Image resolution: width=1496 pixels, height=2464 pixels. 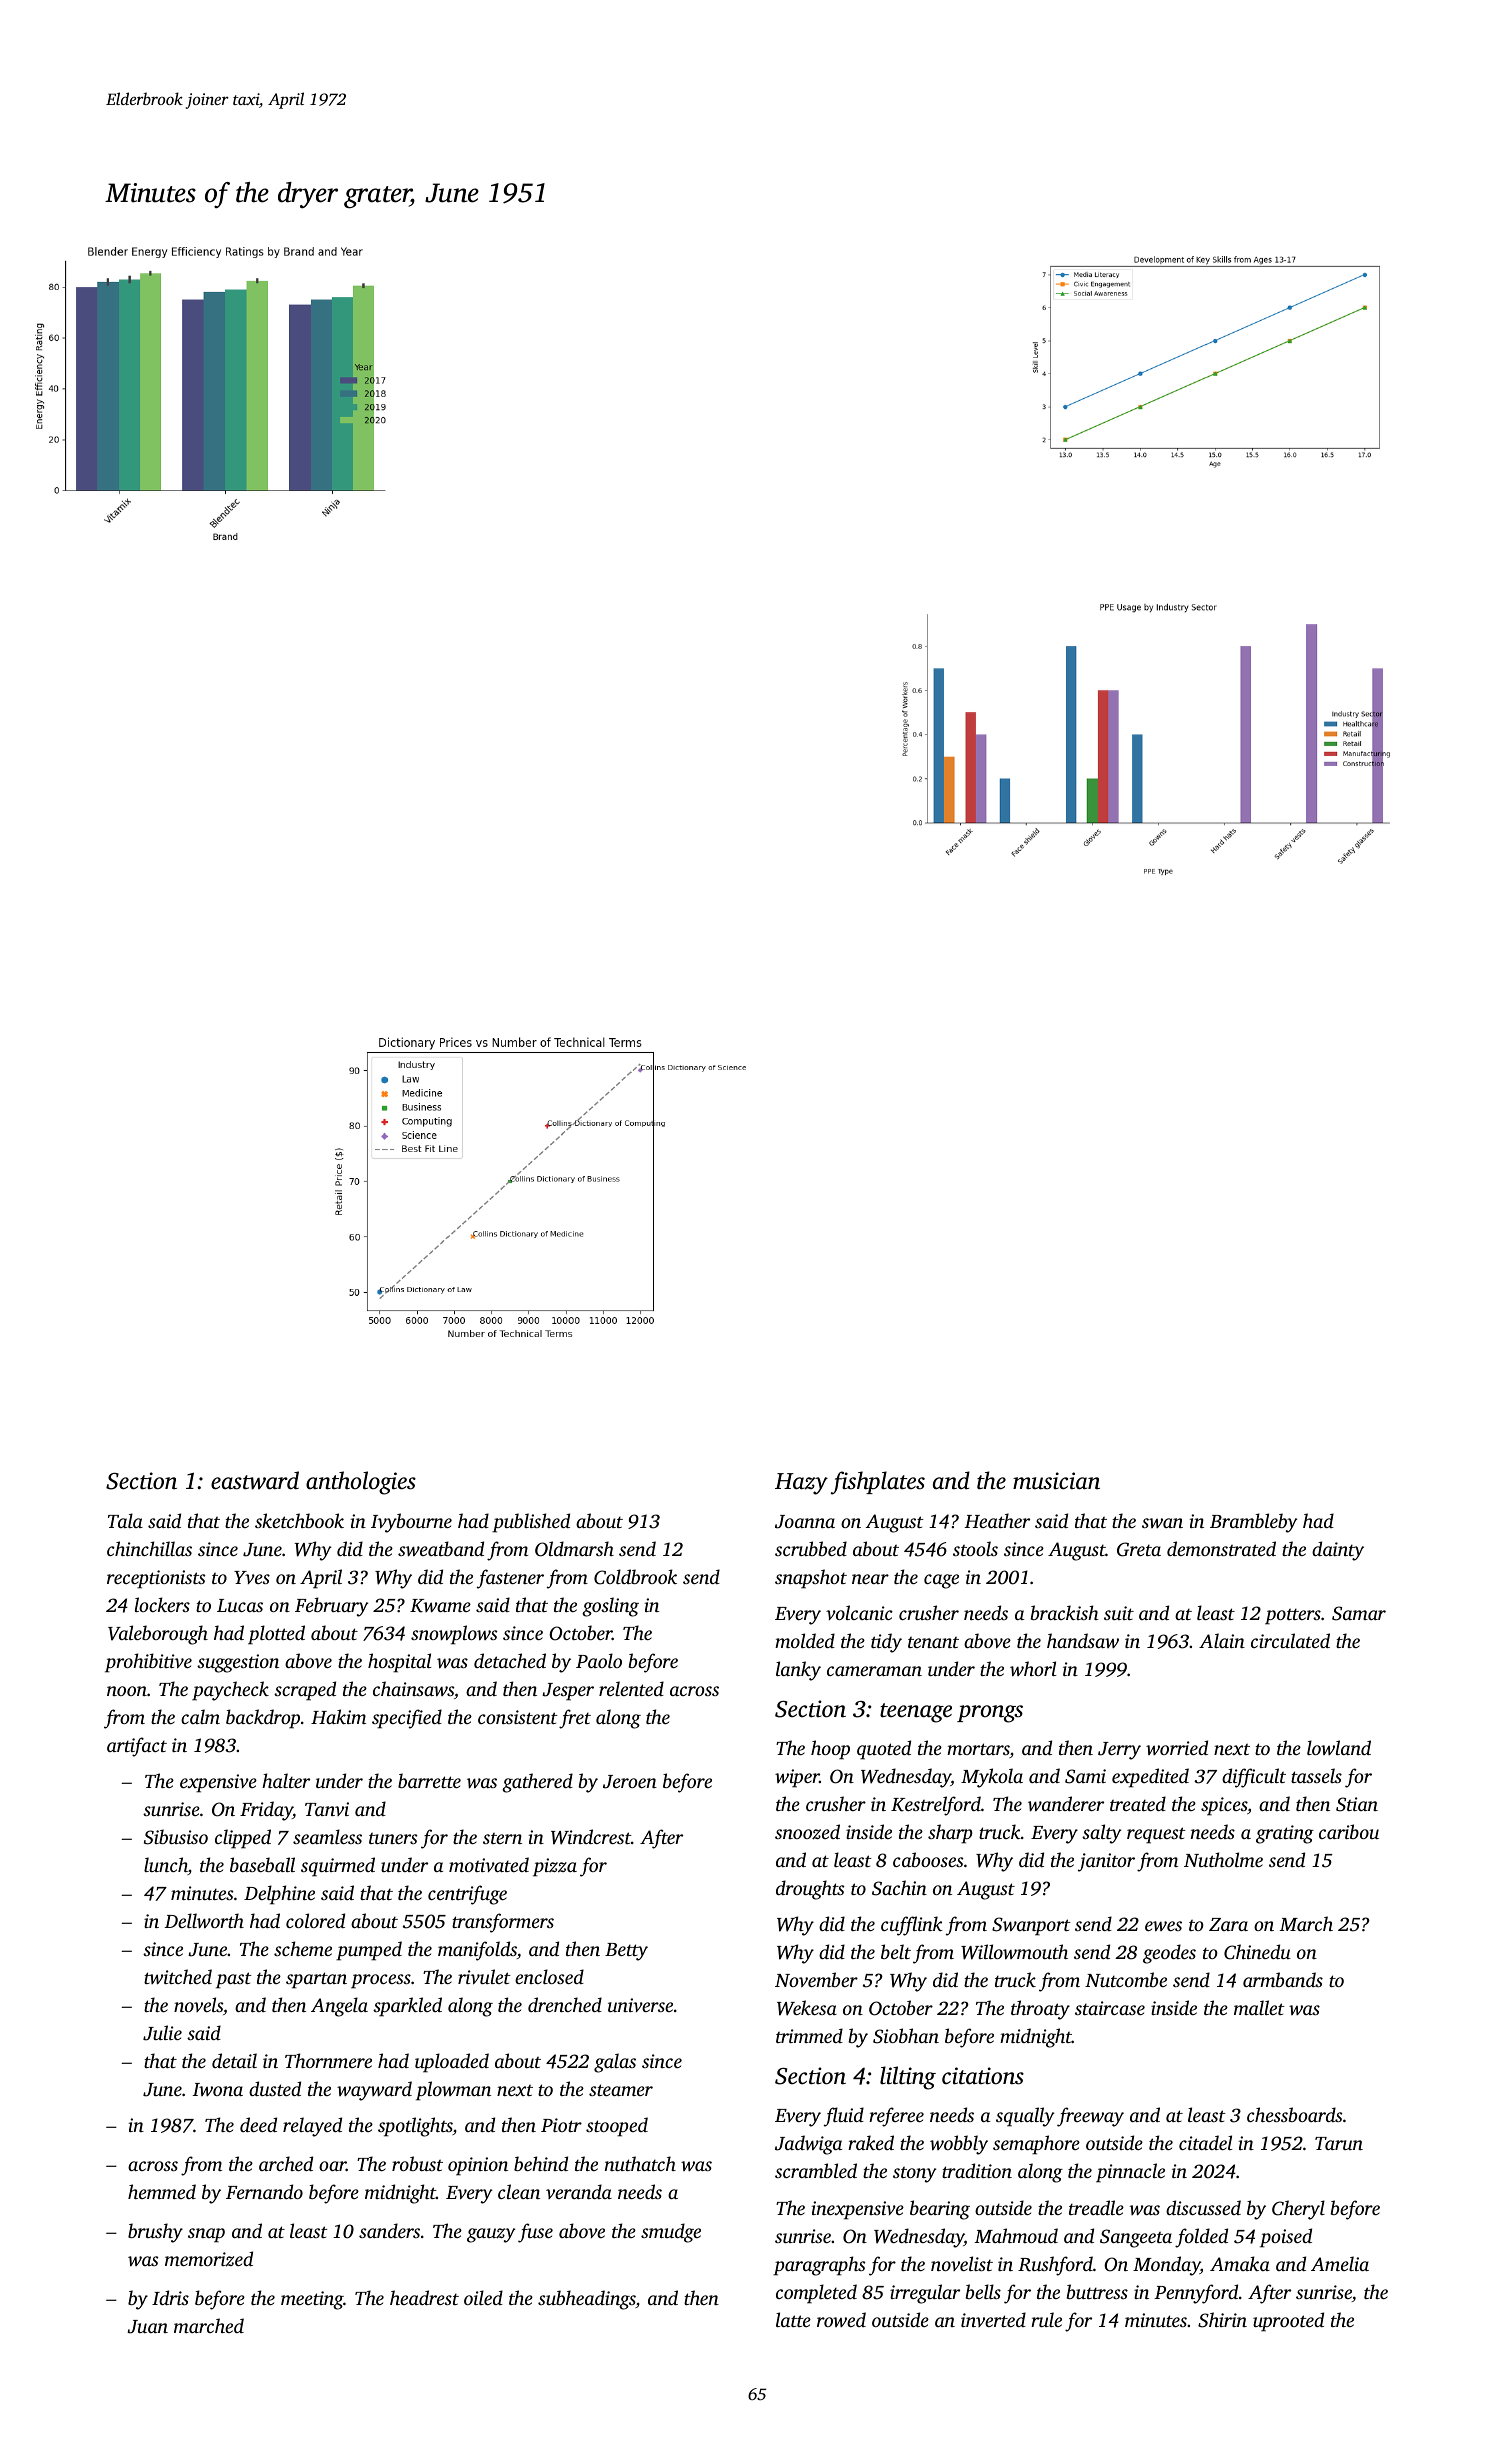 What do you see at coordinates (361, 1483) in the document?
I see `anthologies` at bounding box center [361, 1483].
